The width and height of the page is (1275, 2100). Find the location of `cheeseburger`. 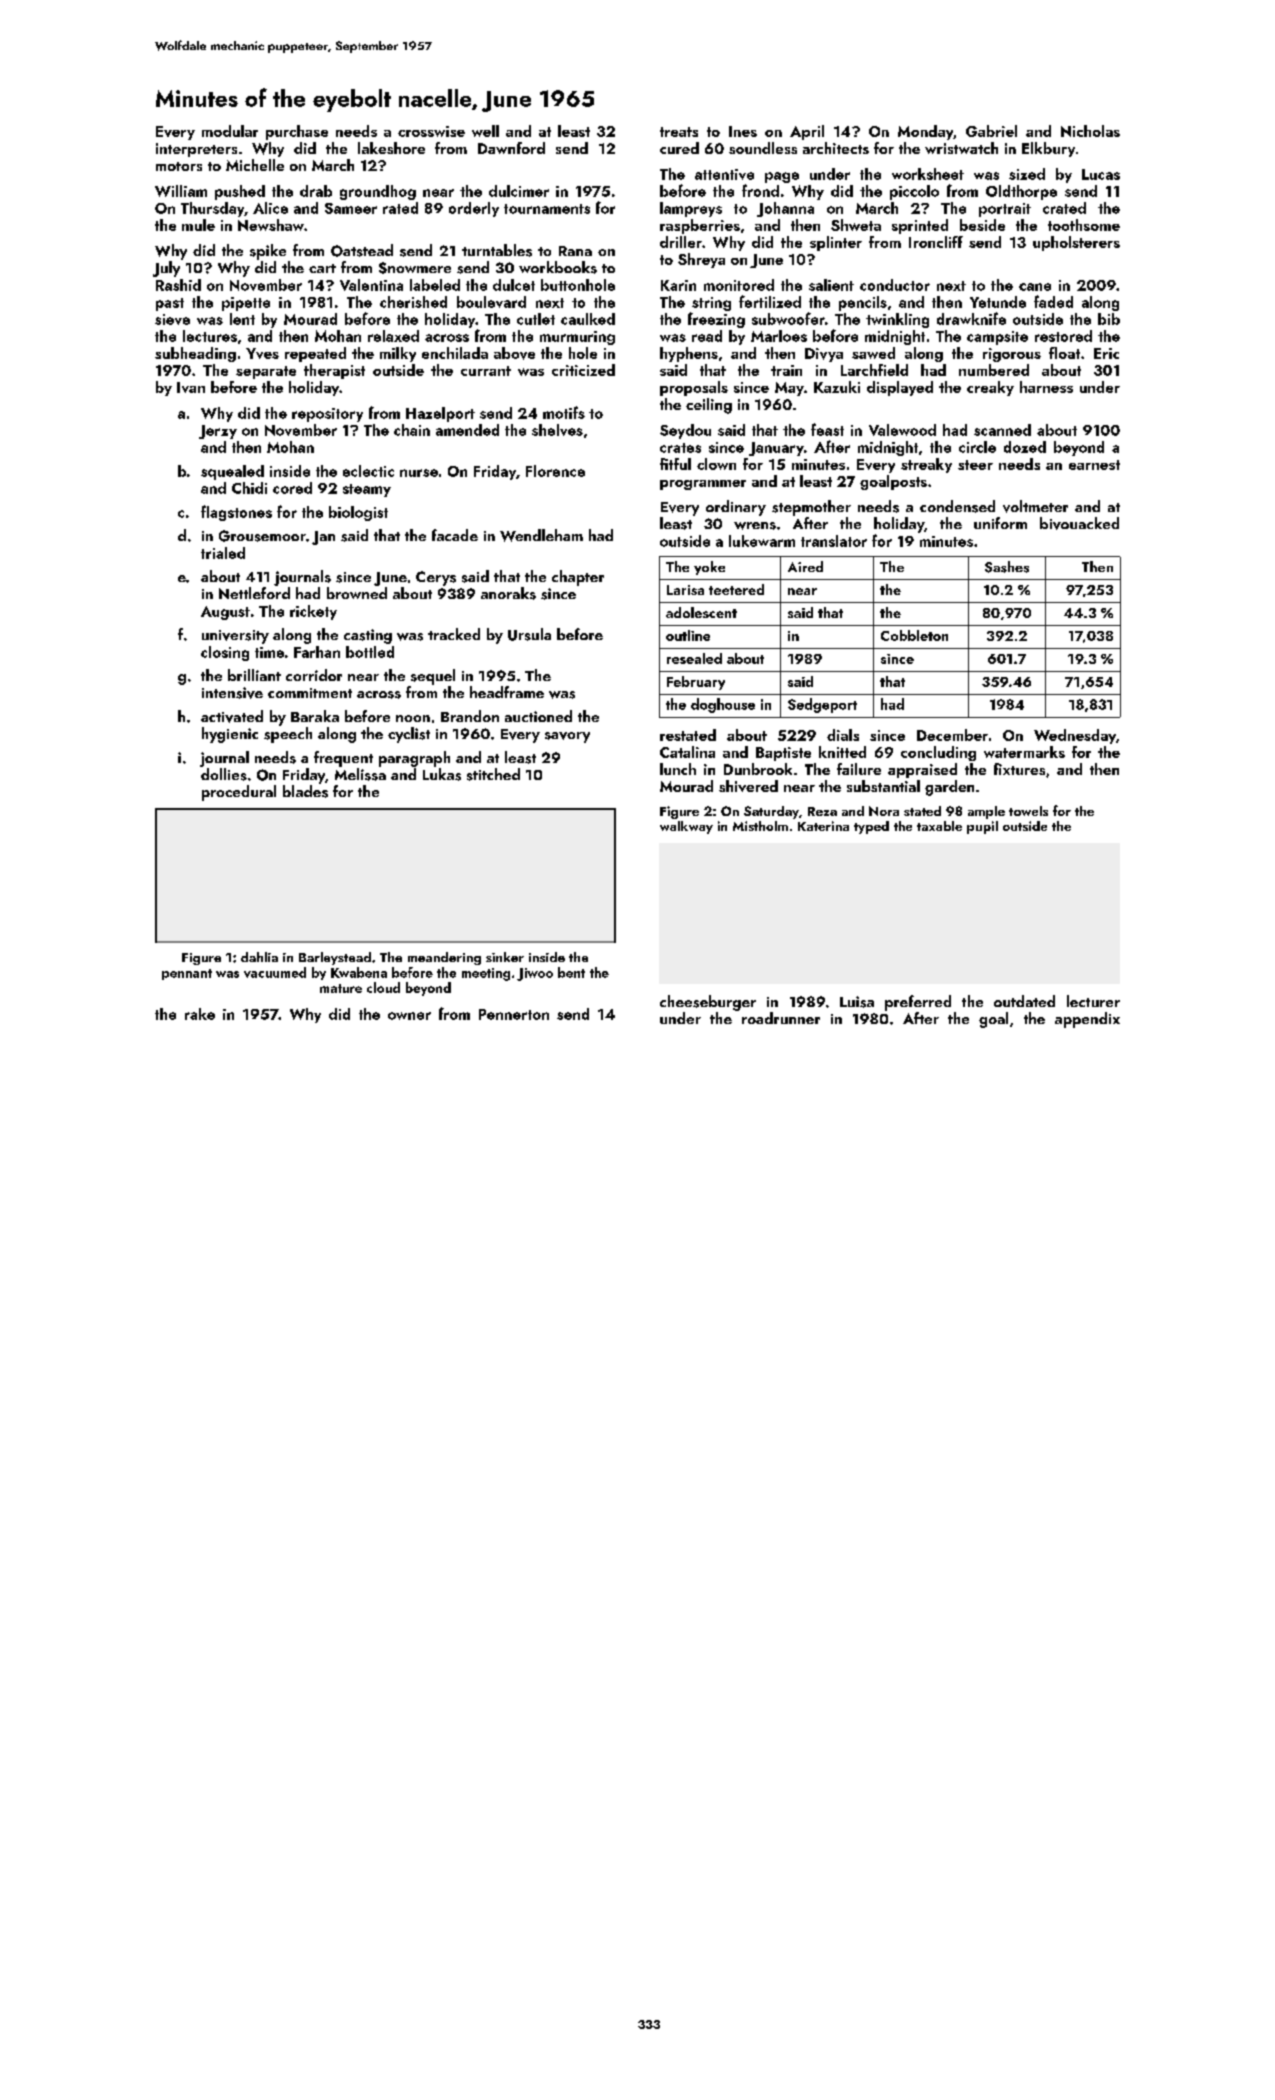

cheeseburger is located at coordinates (708, 1003).
